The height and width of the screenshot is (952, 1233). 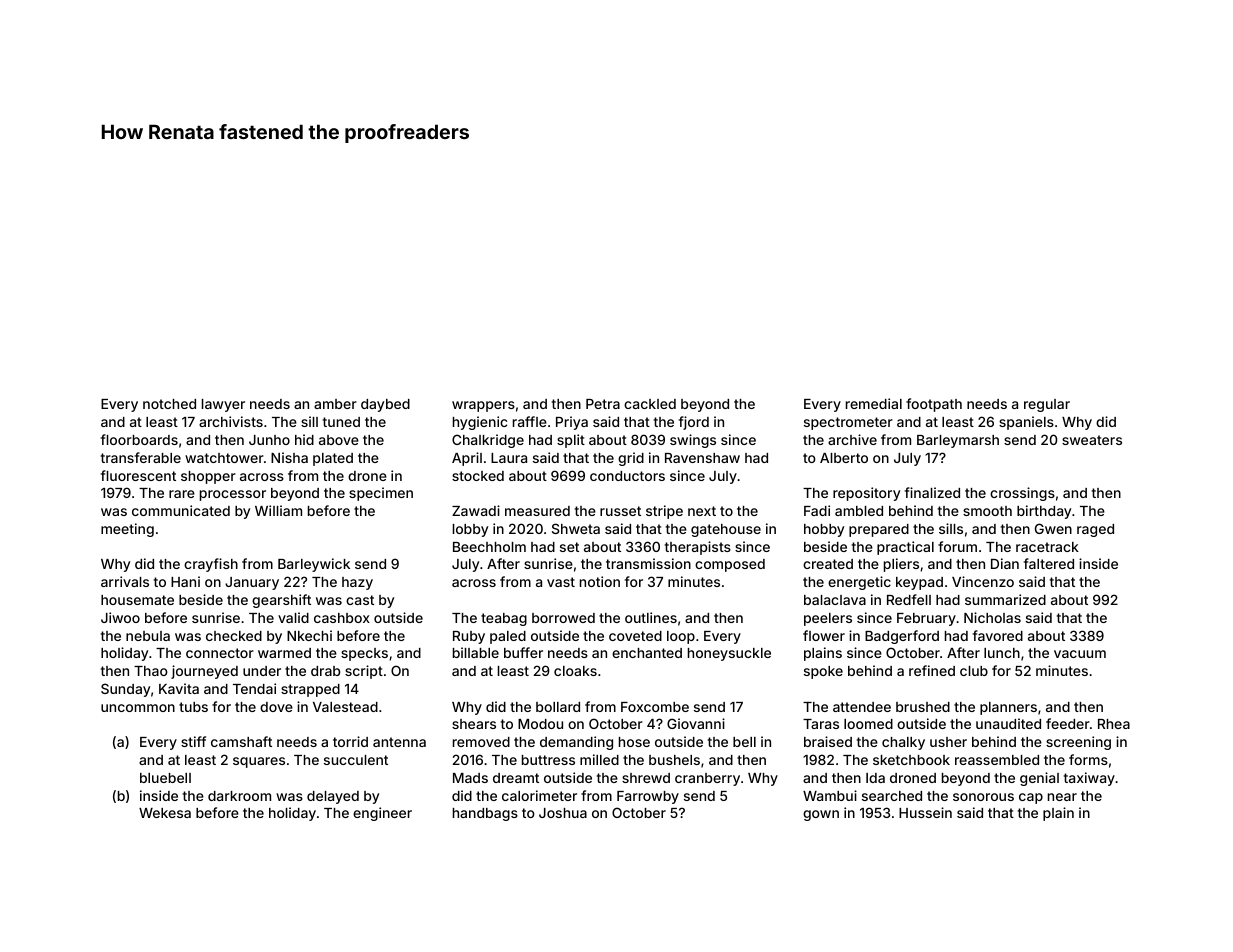 What do you see at coordinates (997, 760) in the screenshot?
I see `reassembled` at bounding box center [997, 760].
